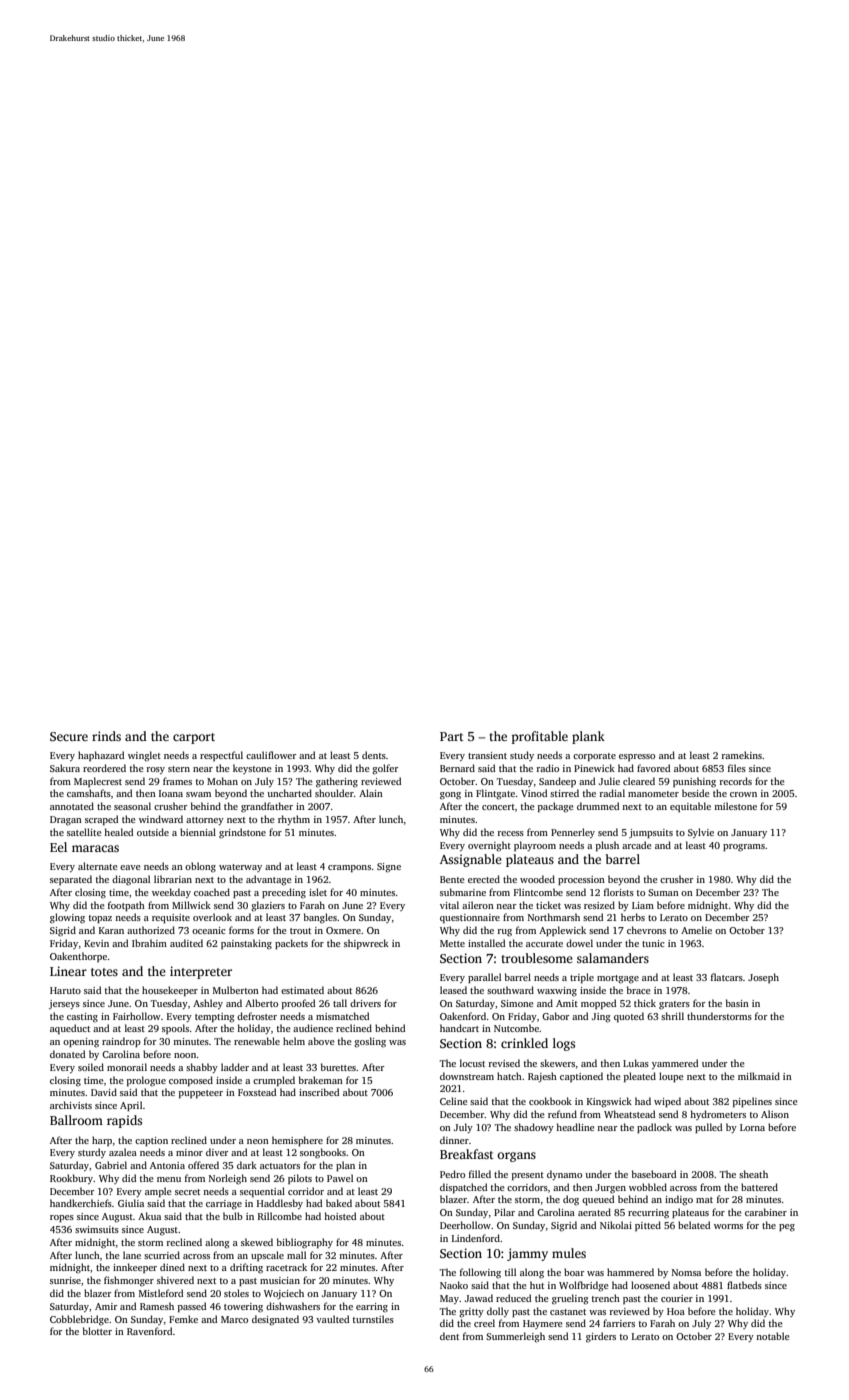  Describe the element at coordinates (212, 917) in the screenshot. I see `overlook` at that location.
